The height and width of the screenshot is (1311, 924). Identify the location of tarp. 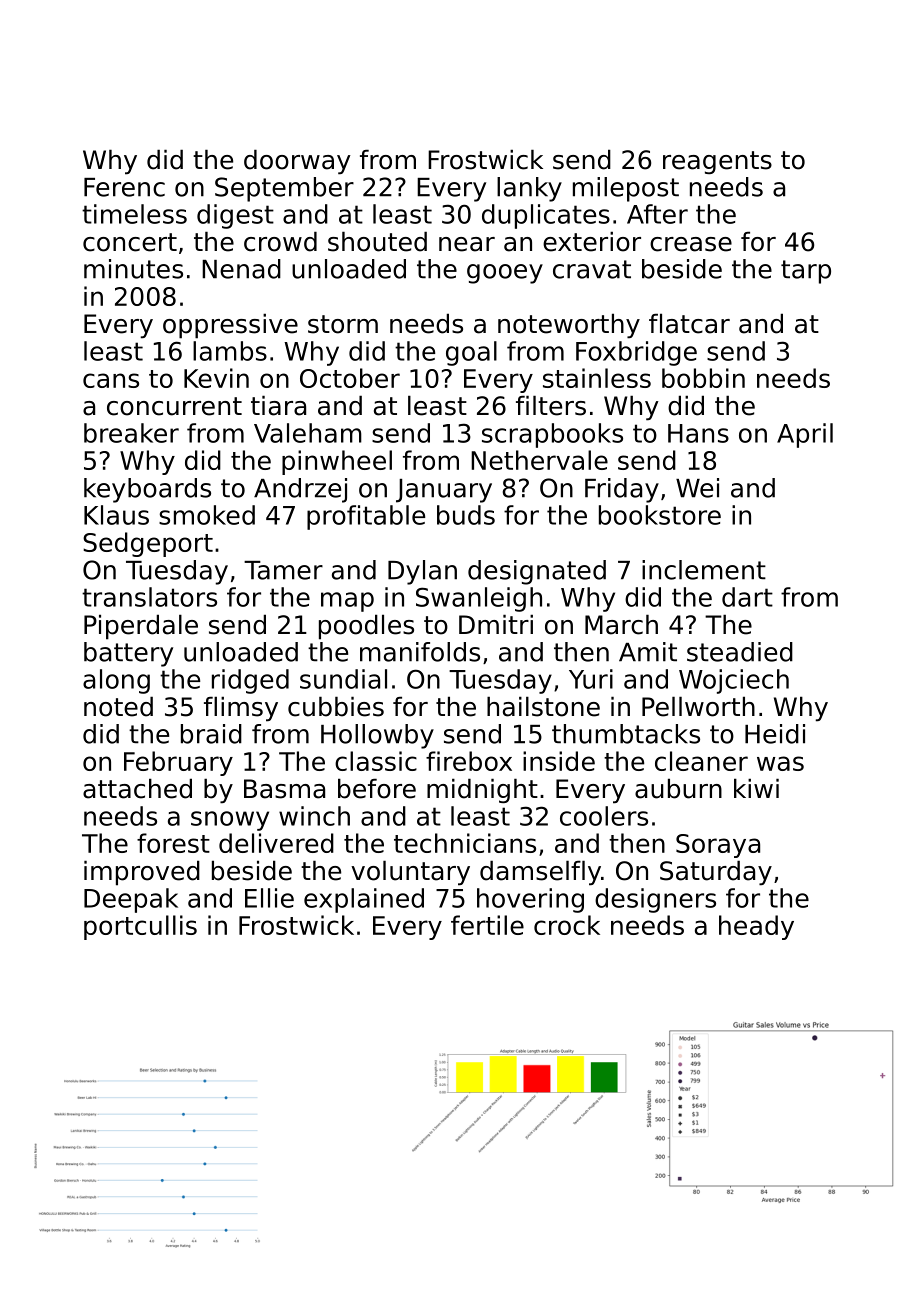
(806, 272).
